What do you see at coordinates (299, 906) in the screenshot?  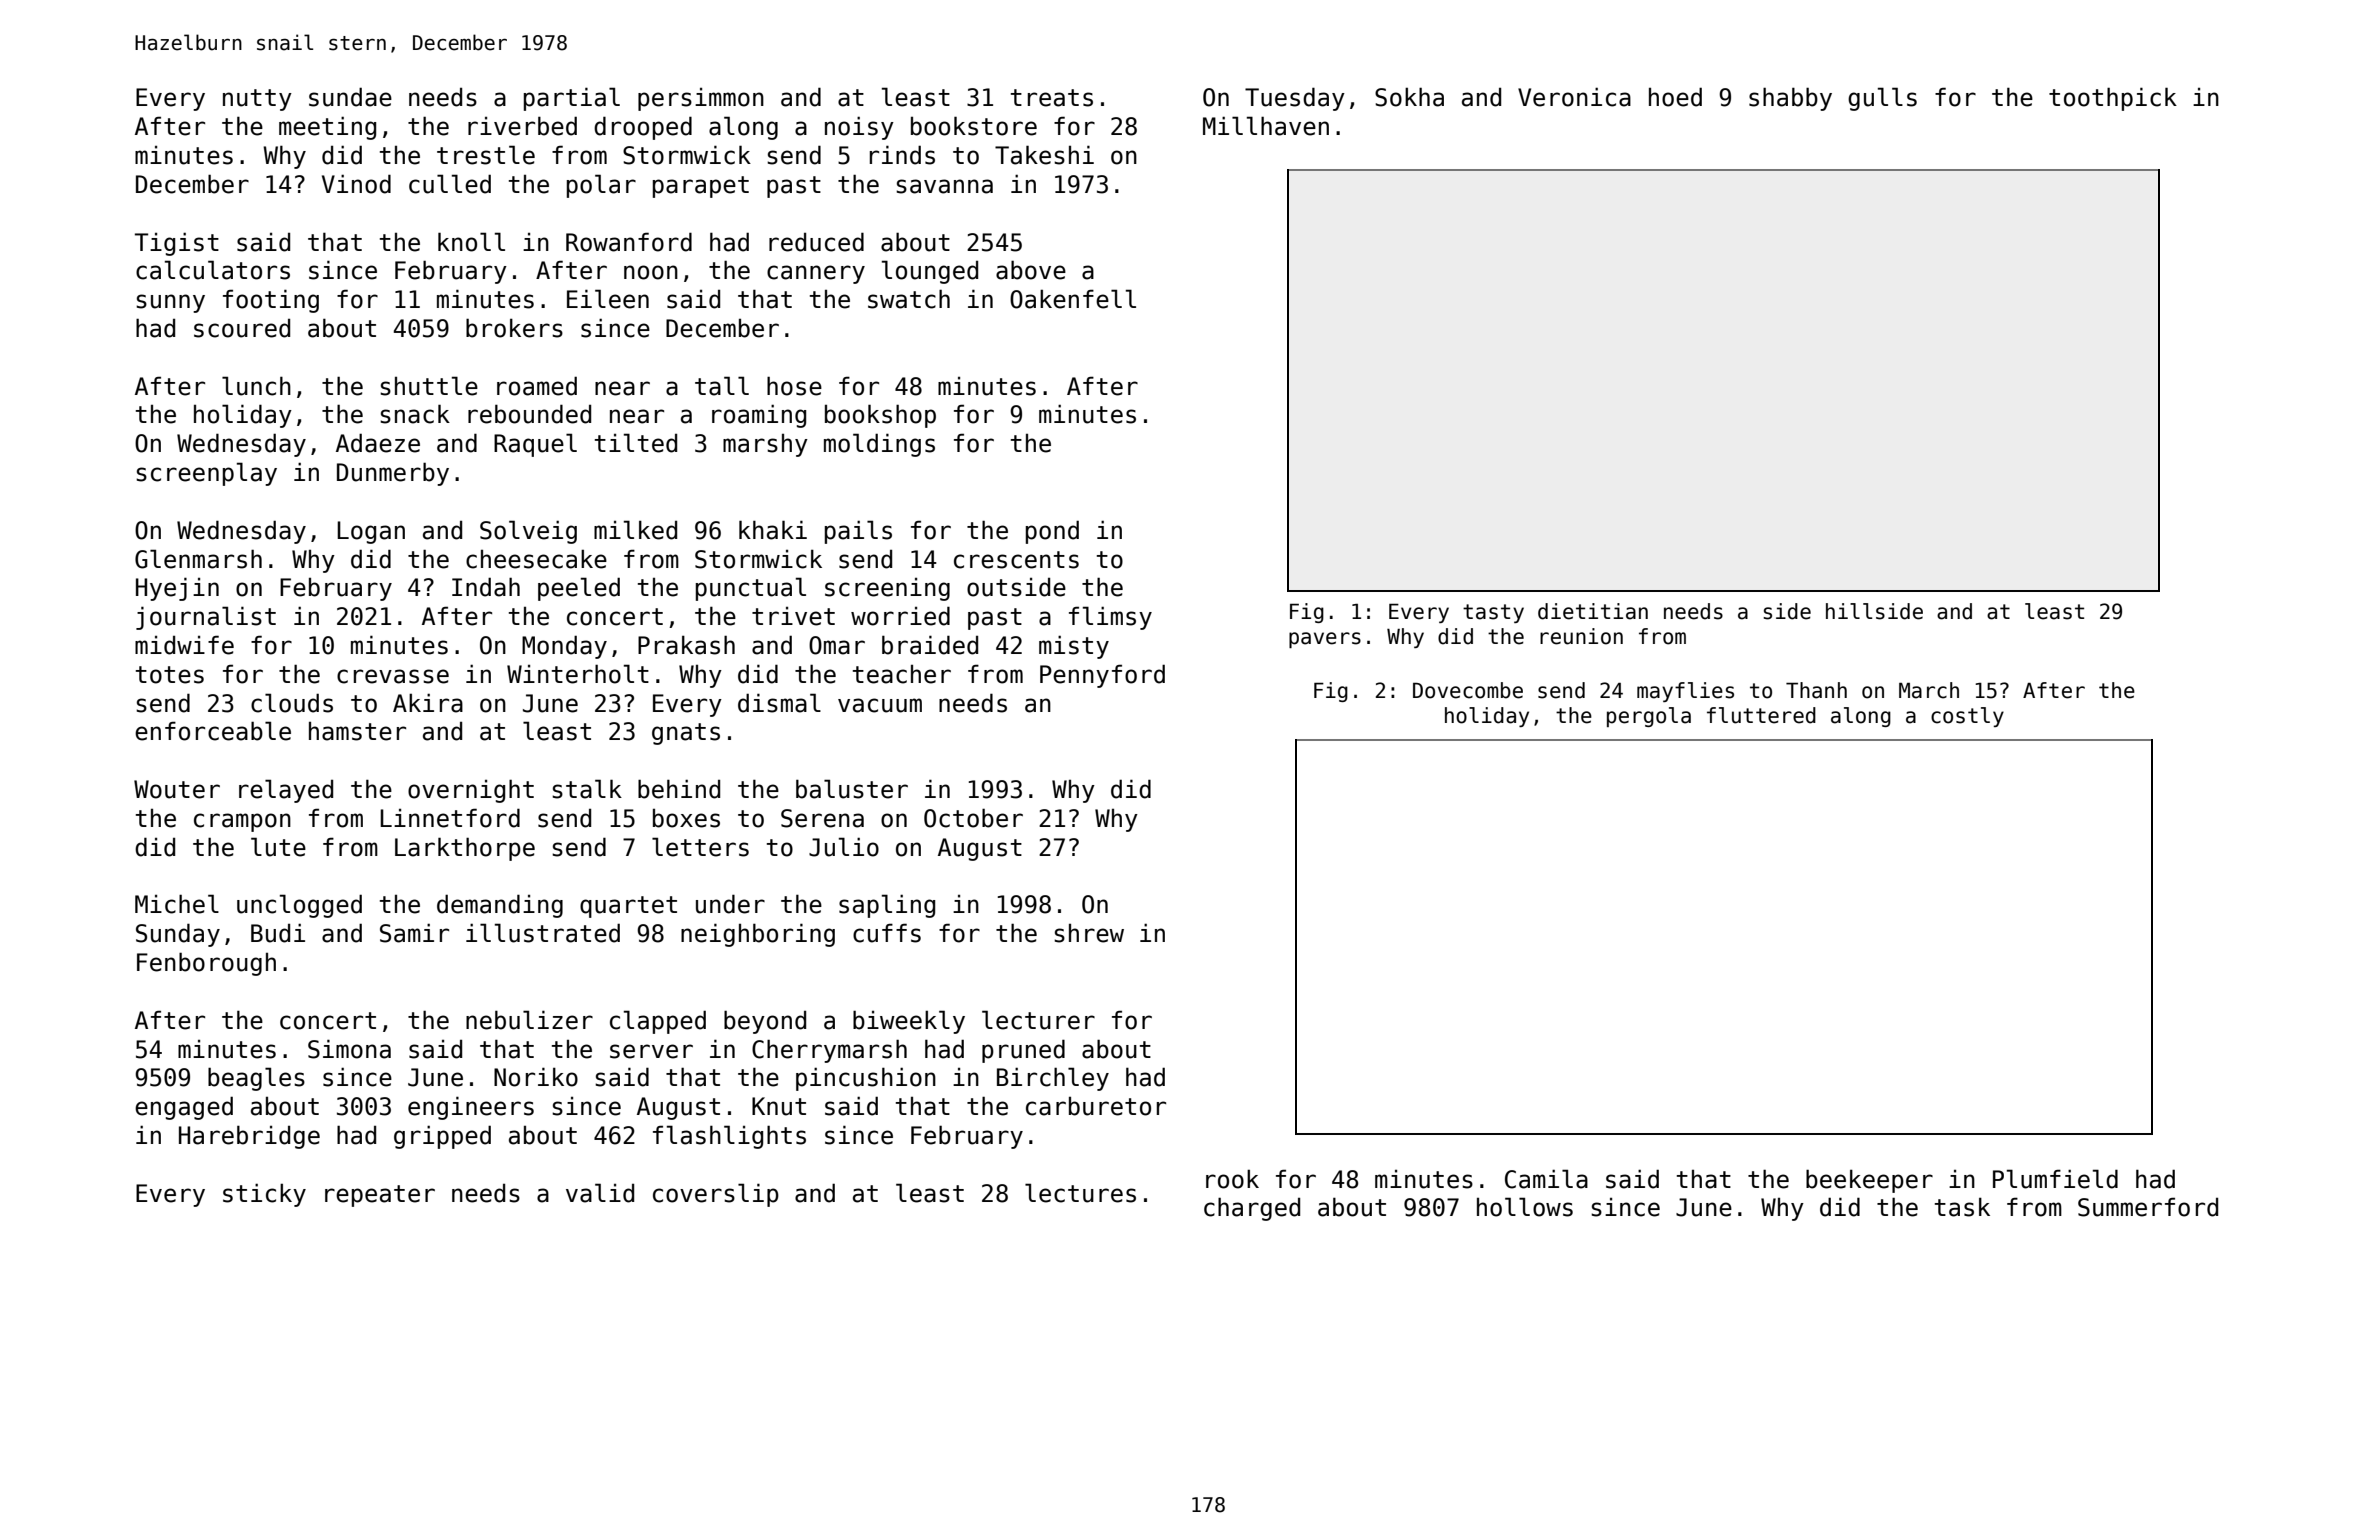 I see `unclogged` at bounding box center [299, 906].
